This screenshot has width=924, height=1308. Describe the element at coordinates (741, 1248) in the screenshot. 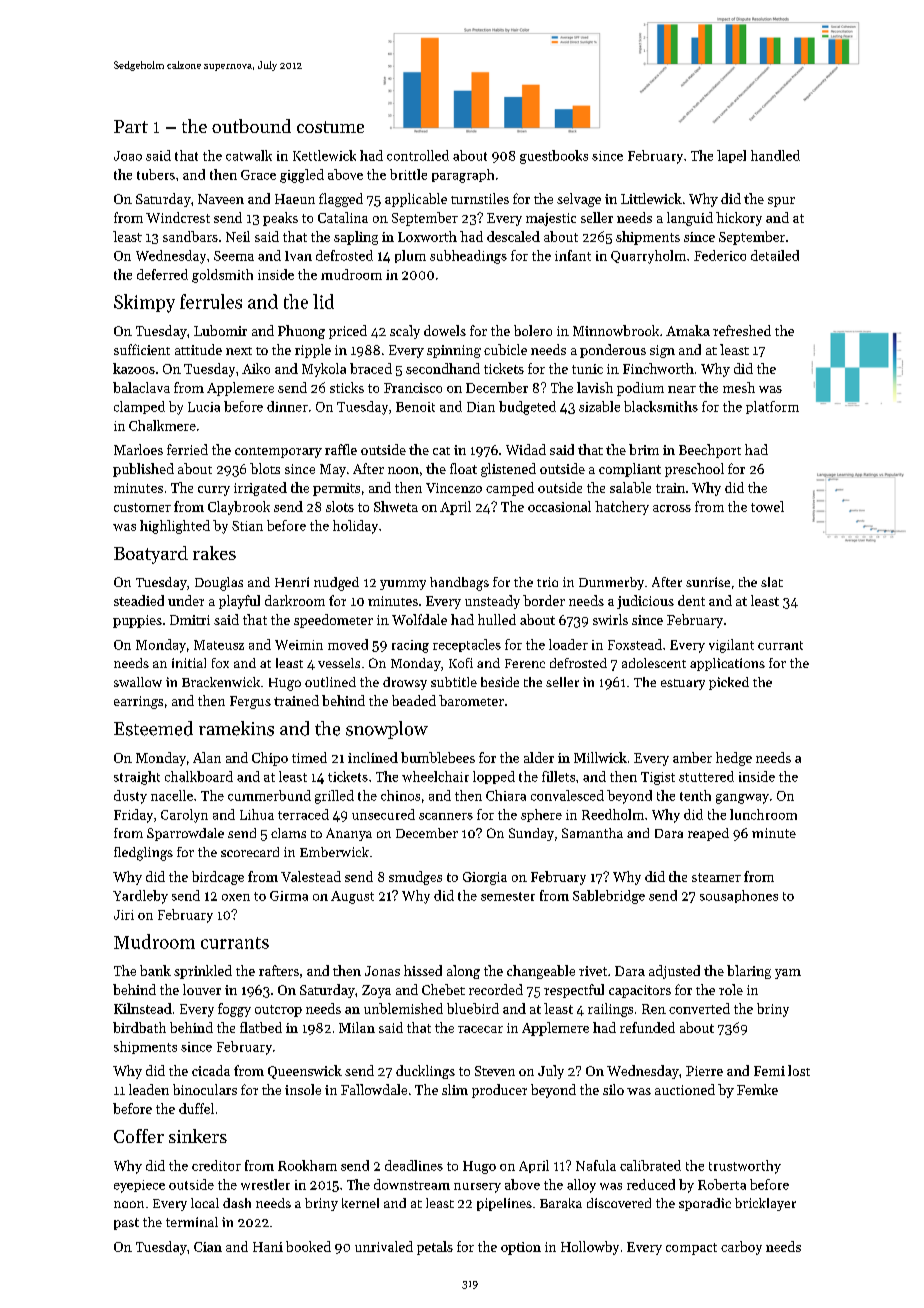

I see `carboy` at that location.
